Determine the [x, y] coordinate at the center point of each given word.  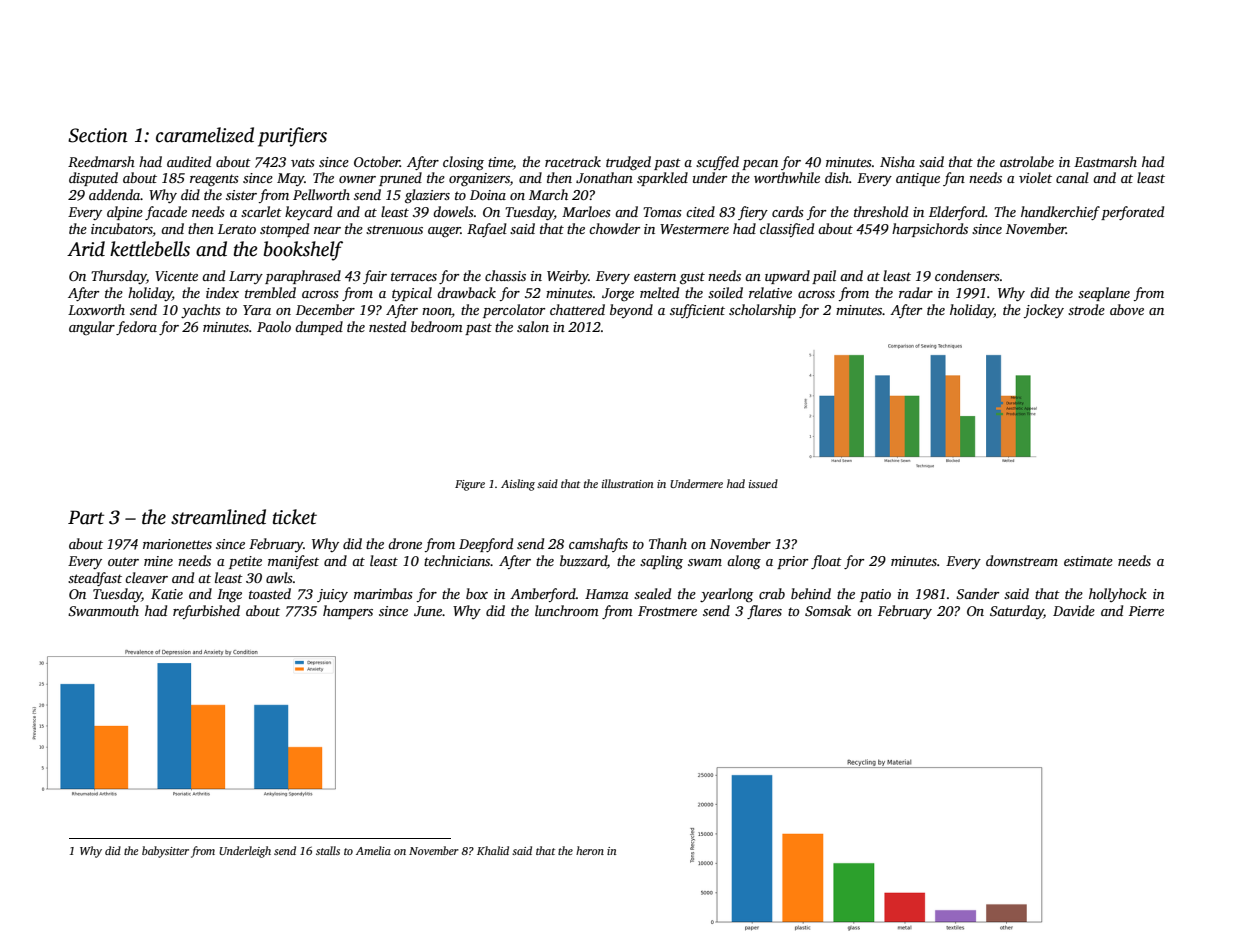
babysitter [165, 852]
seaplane [1104, 294]
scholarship [762, 311]
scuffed [717, 163]
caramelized [205, 135]
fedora [136, 328]
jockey [1044, 311]
